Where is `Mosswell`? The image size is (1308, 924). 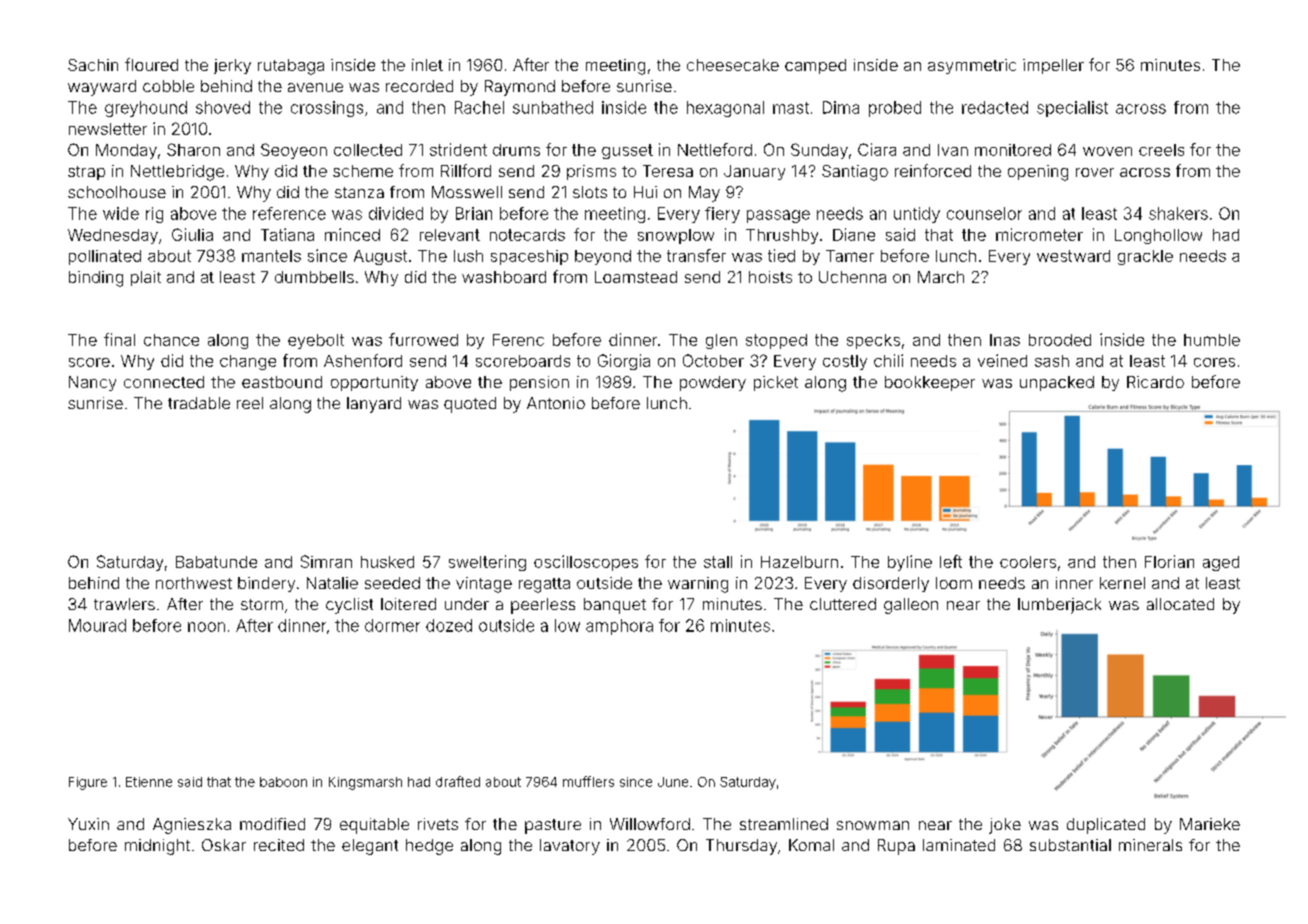 Mosswell is located at coordinates (467, 192).
